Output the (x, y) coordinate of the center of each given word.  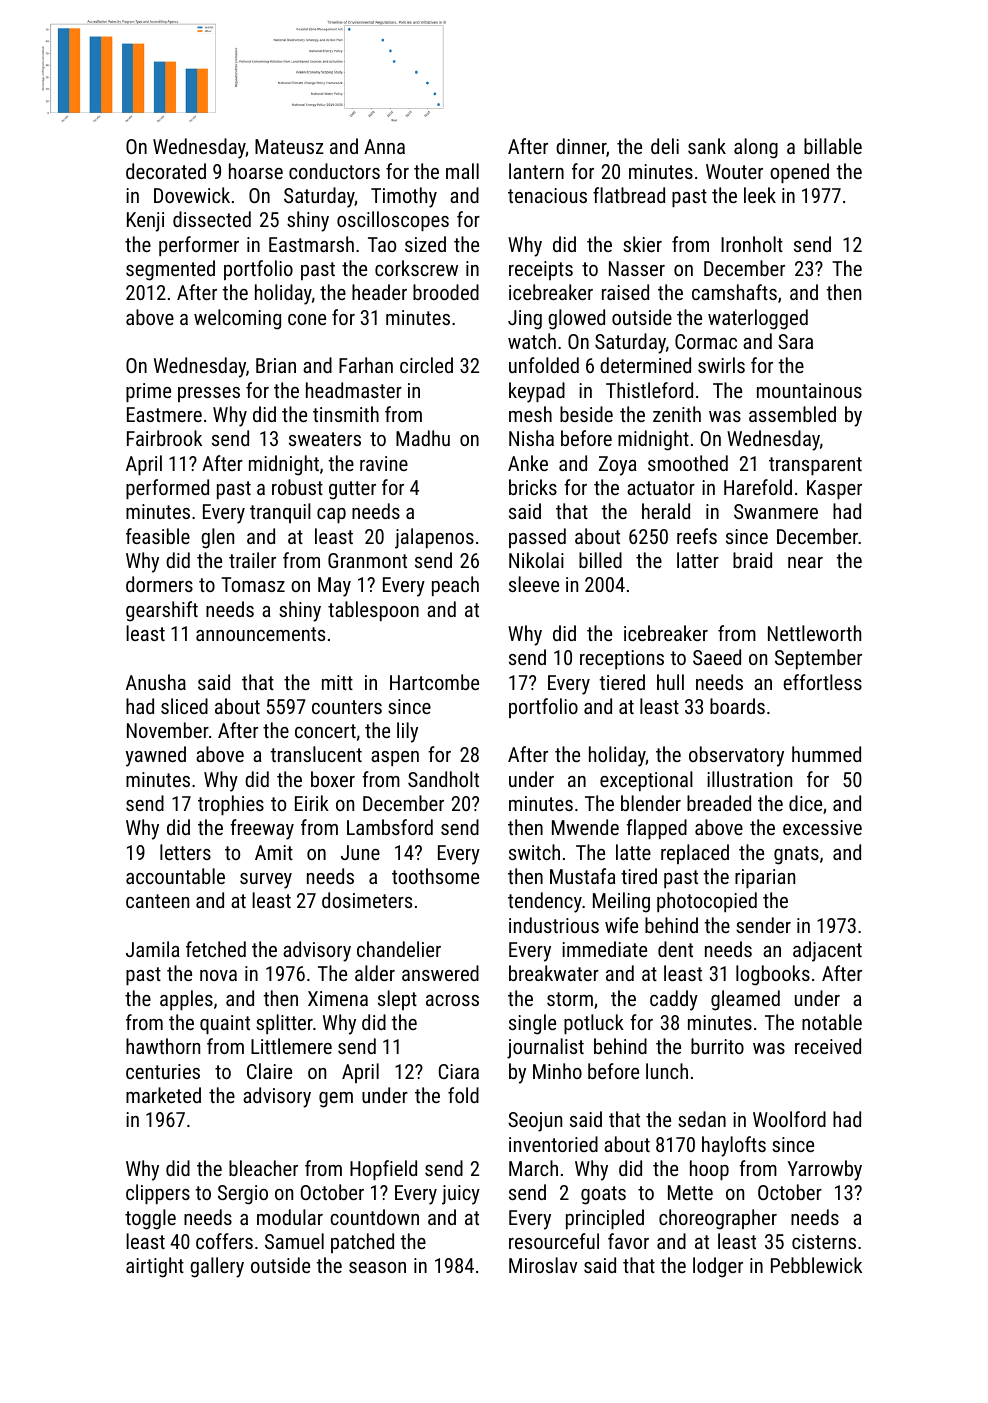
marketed (163, 1095)
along (756, 148)
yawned (156, 756)
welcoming (237, 319)
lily (407, 732)
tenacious (547, 195)
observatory (736, 756)
